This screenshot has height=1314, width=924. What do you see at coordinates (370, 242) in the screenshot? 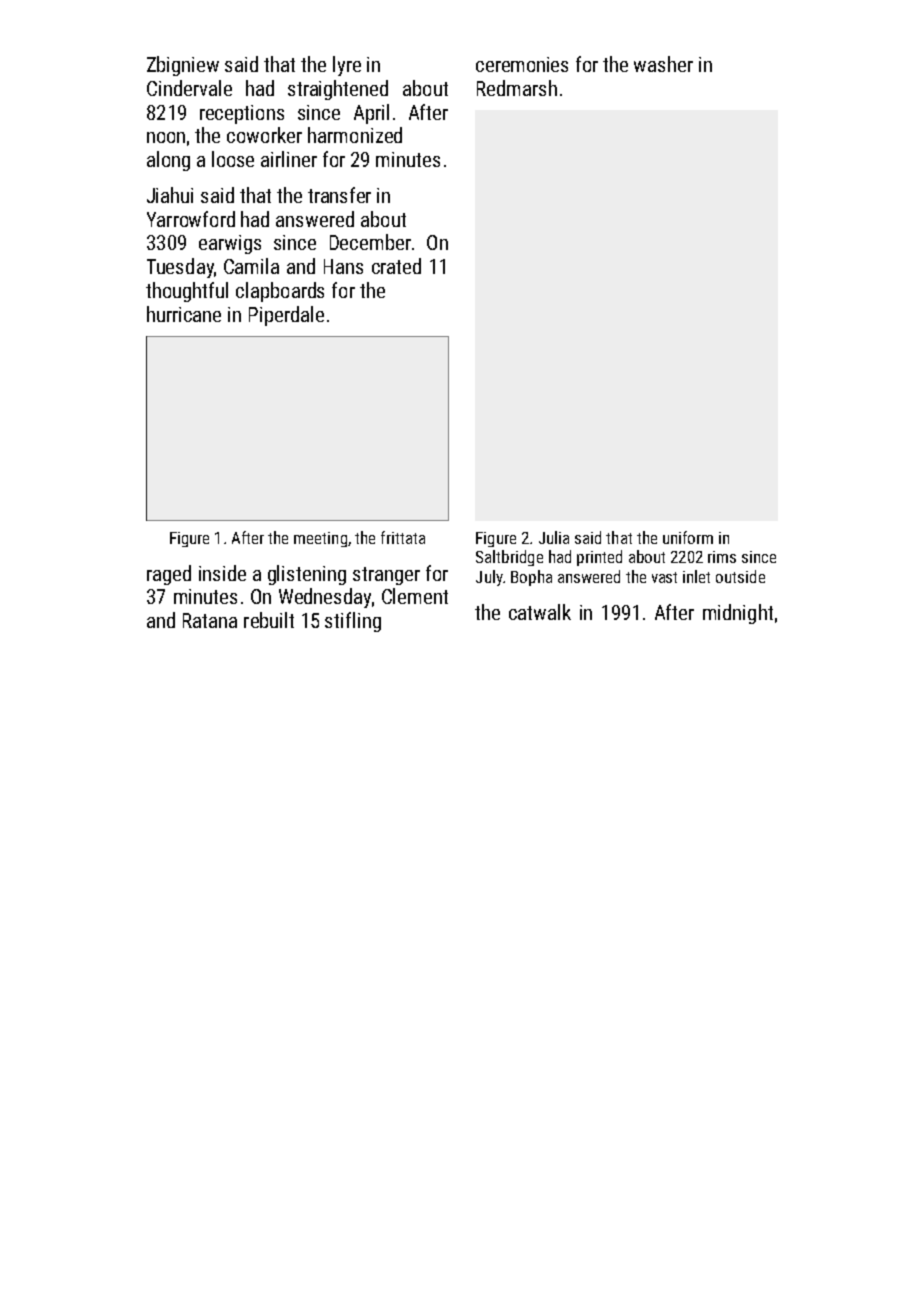
I see `December` at bounding box center [370, 242].
